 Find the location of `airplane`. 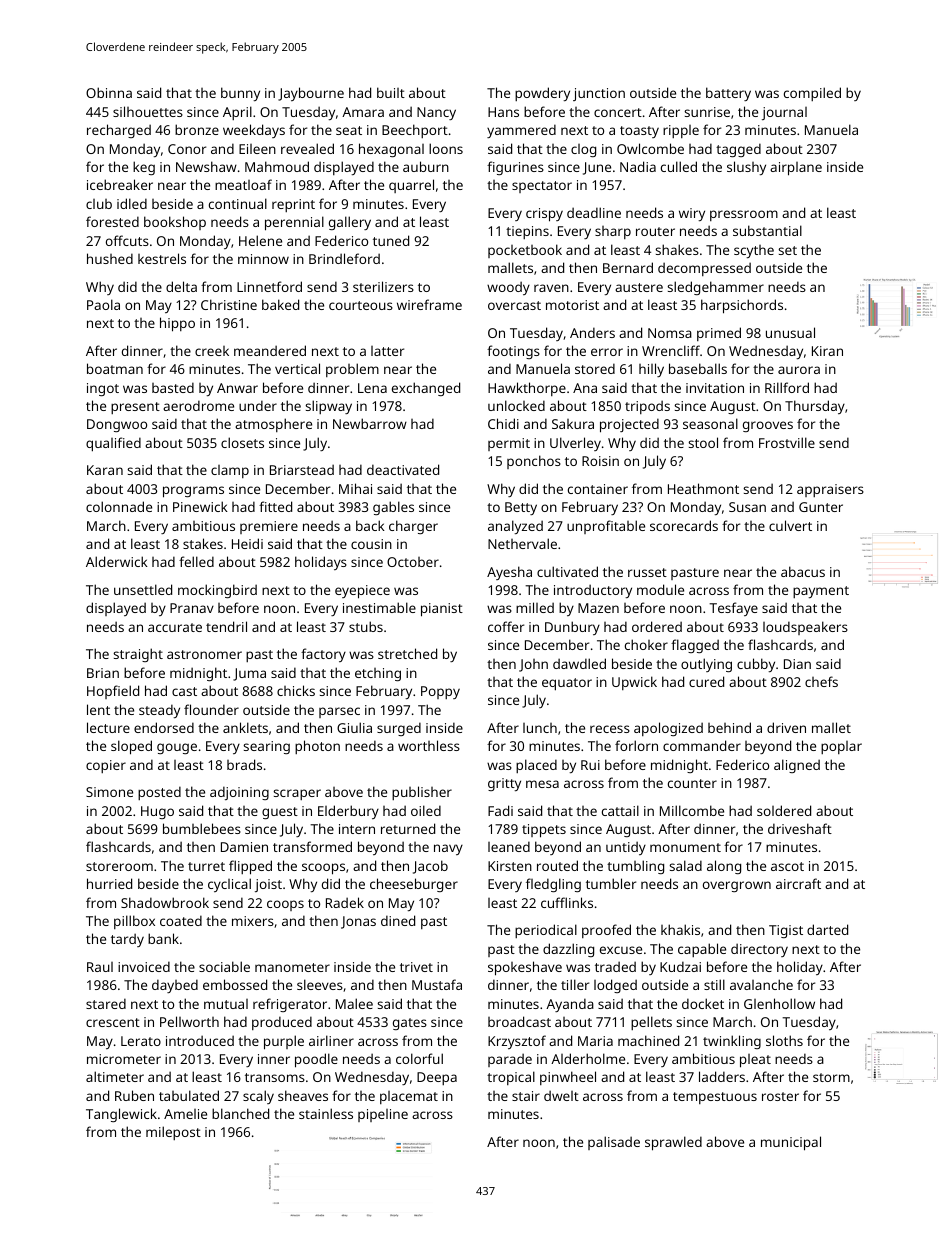

airplane is located at coordinates (796, 169).
